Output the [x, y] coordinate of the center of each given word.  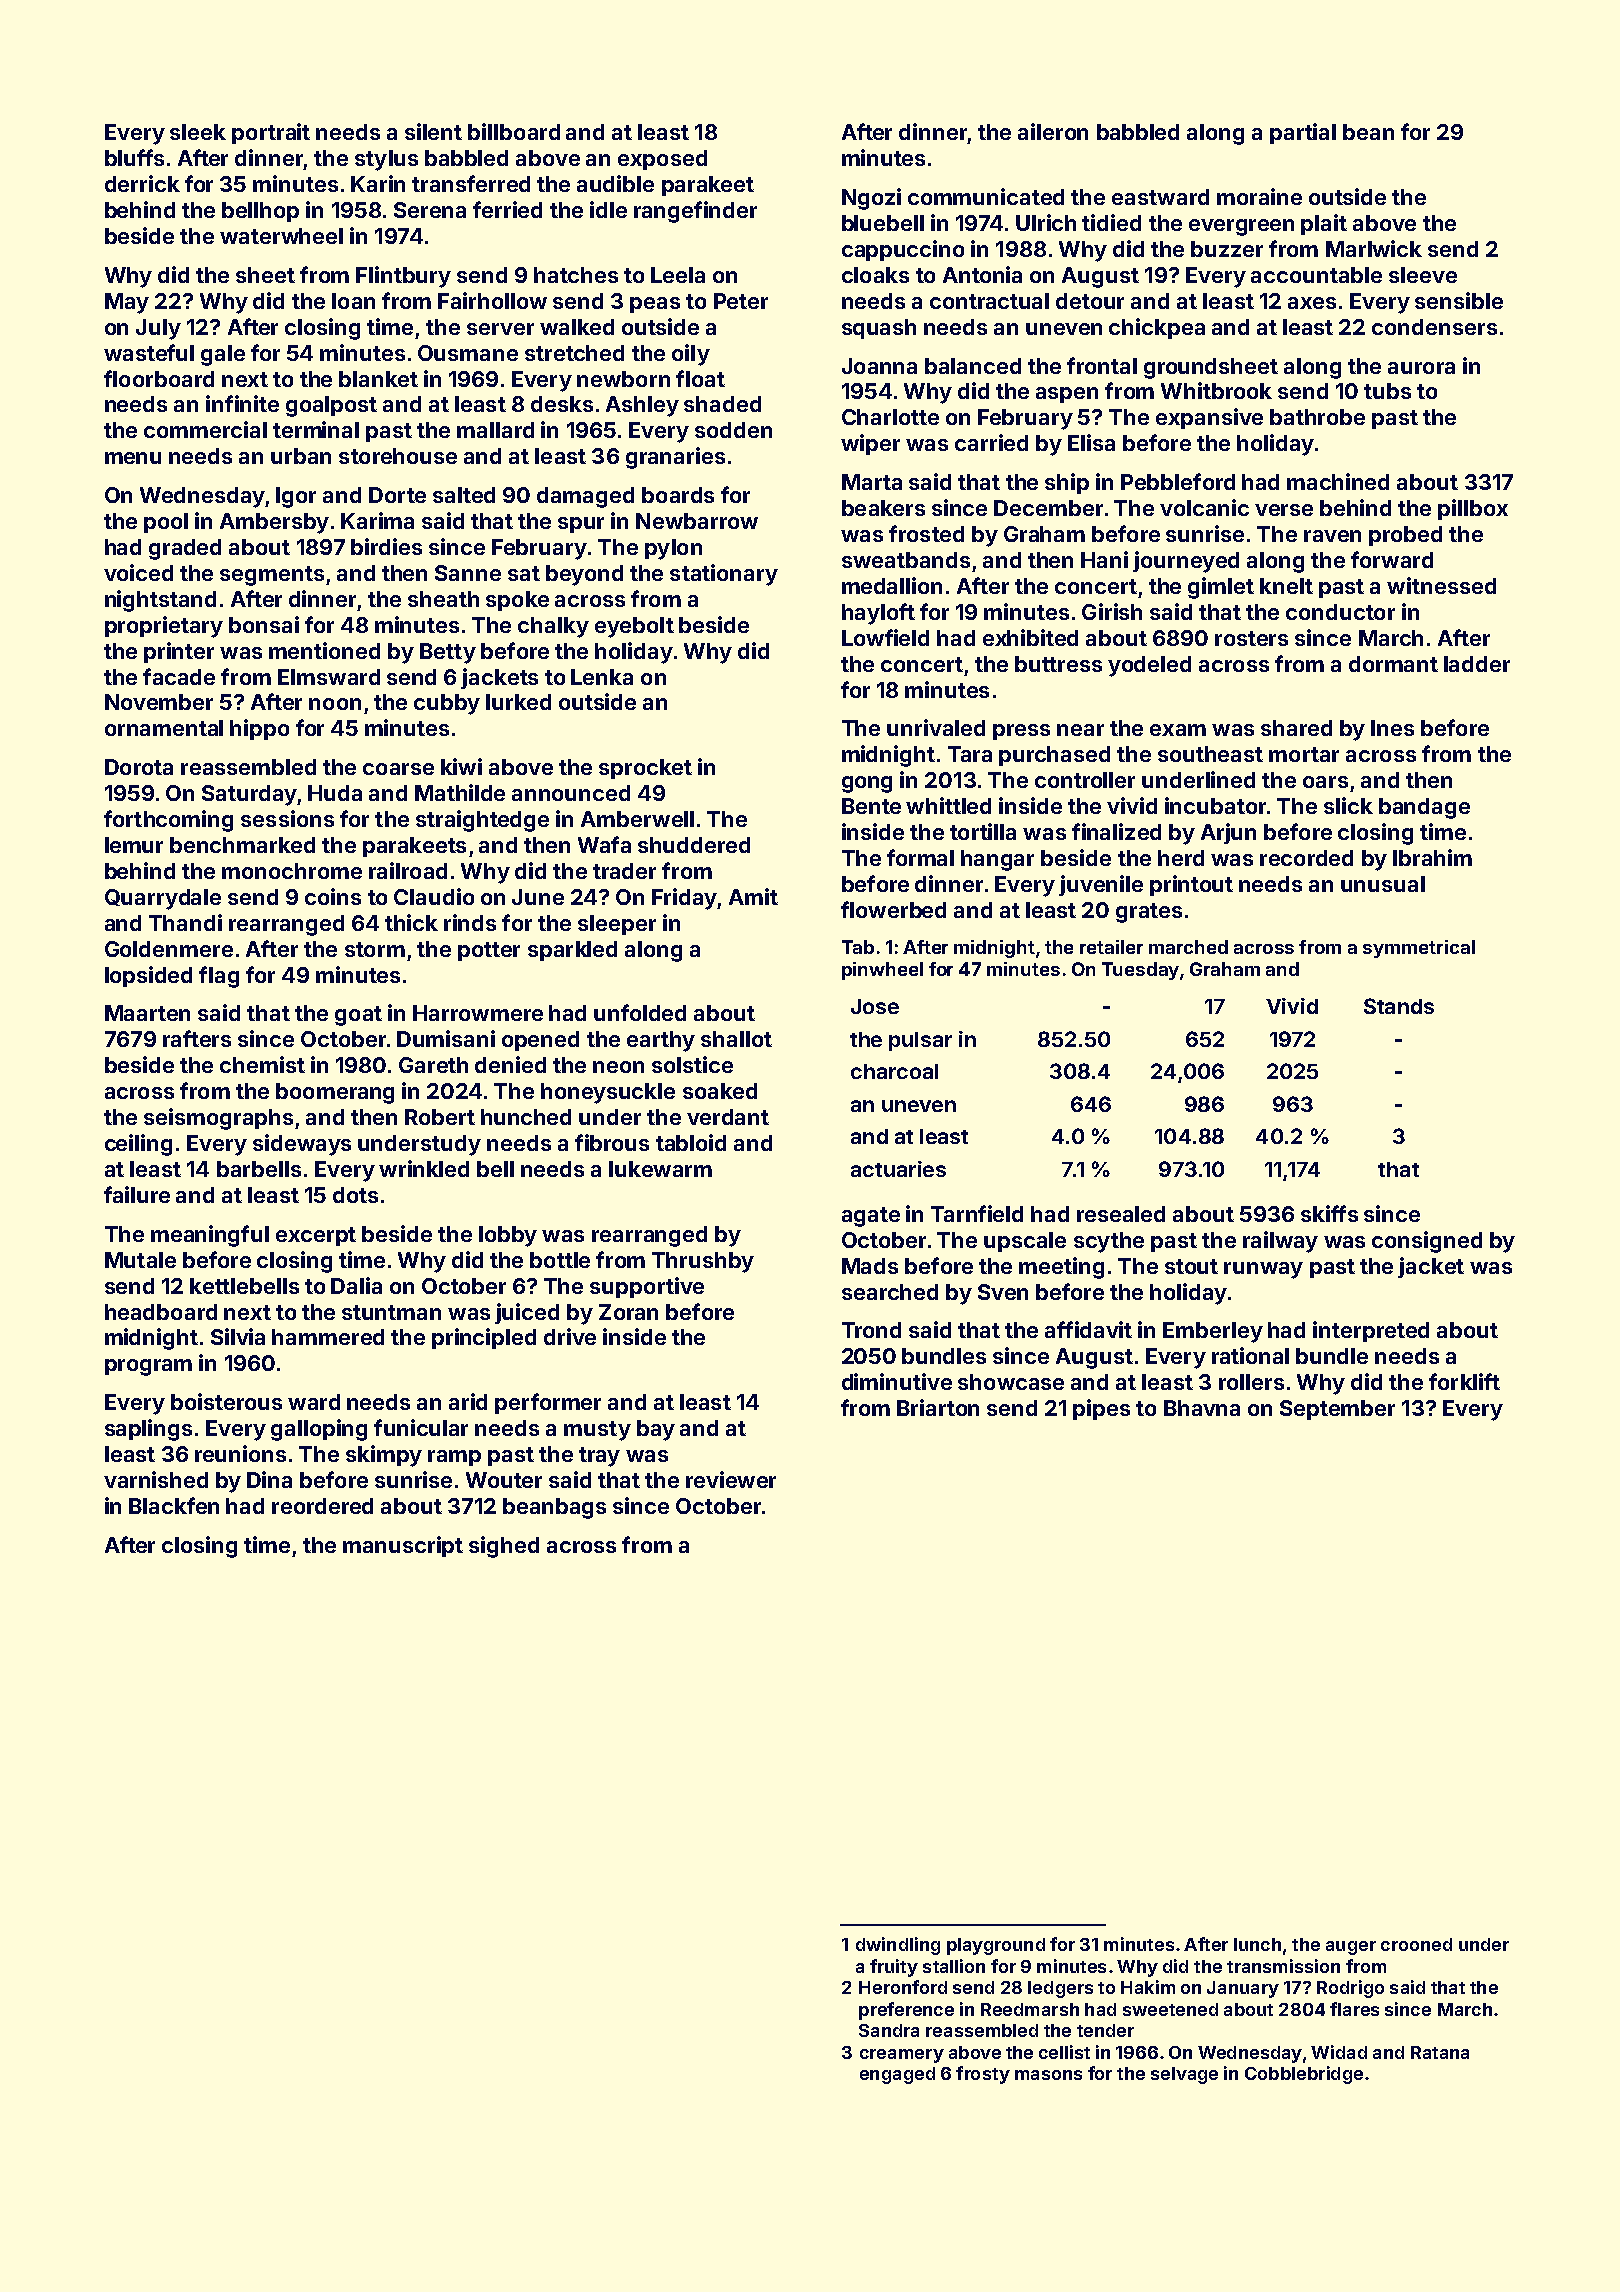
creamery [902, 2056]
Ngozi [871, 199]
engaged [897, 2075]
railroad [408, 870]
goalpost [331, 406]
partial [1303, 133]
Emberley [1213, 1332]
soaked [720, 1091]
